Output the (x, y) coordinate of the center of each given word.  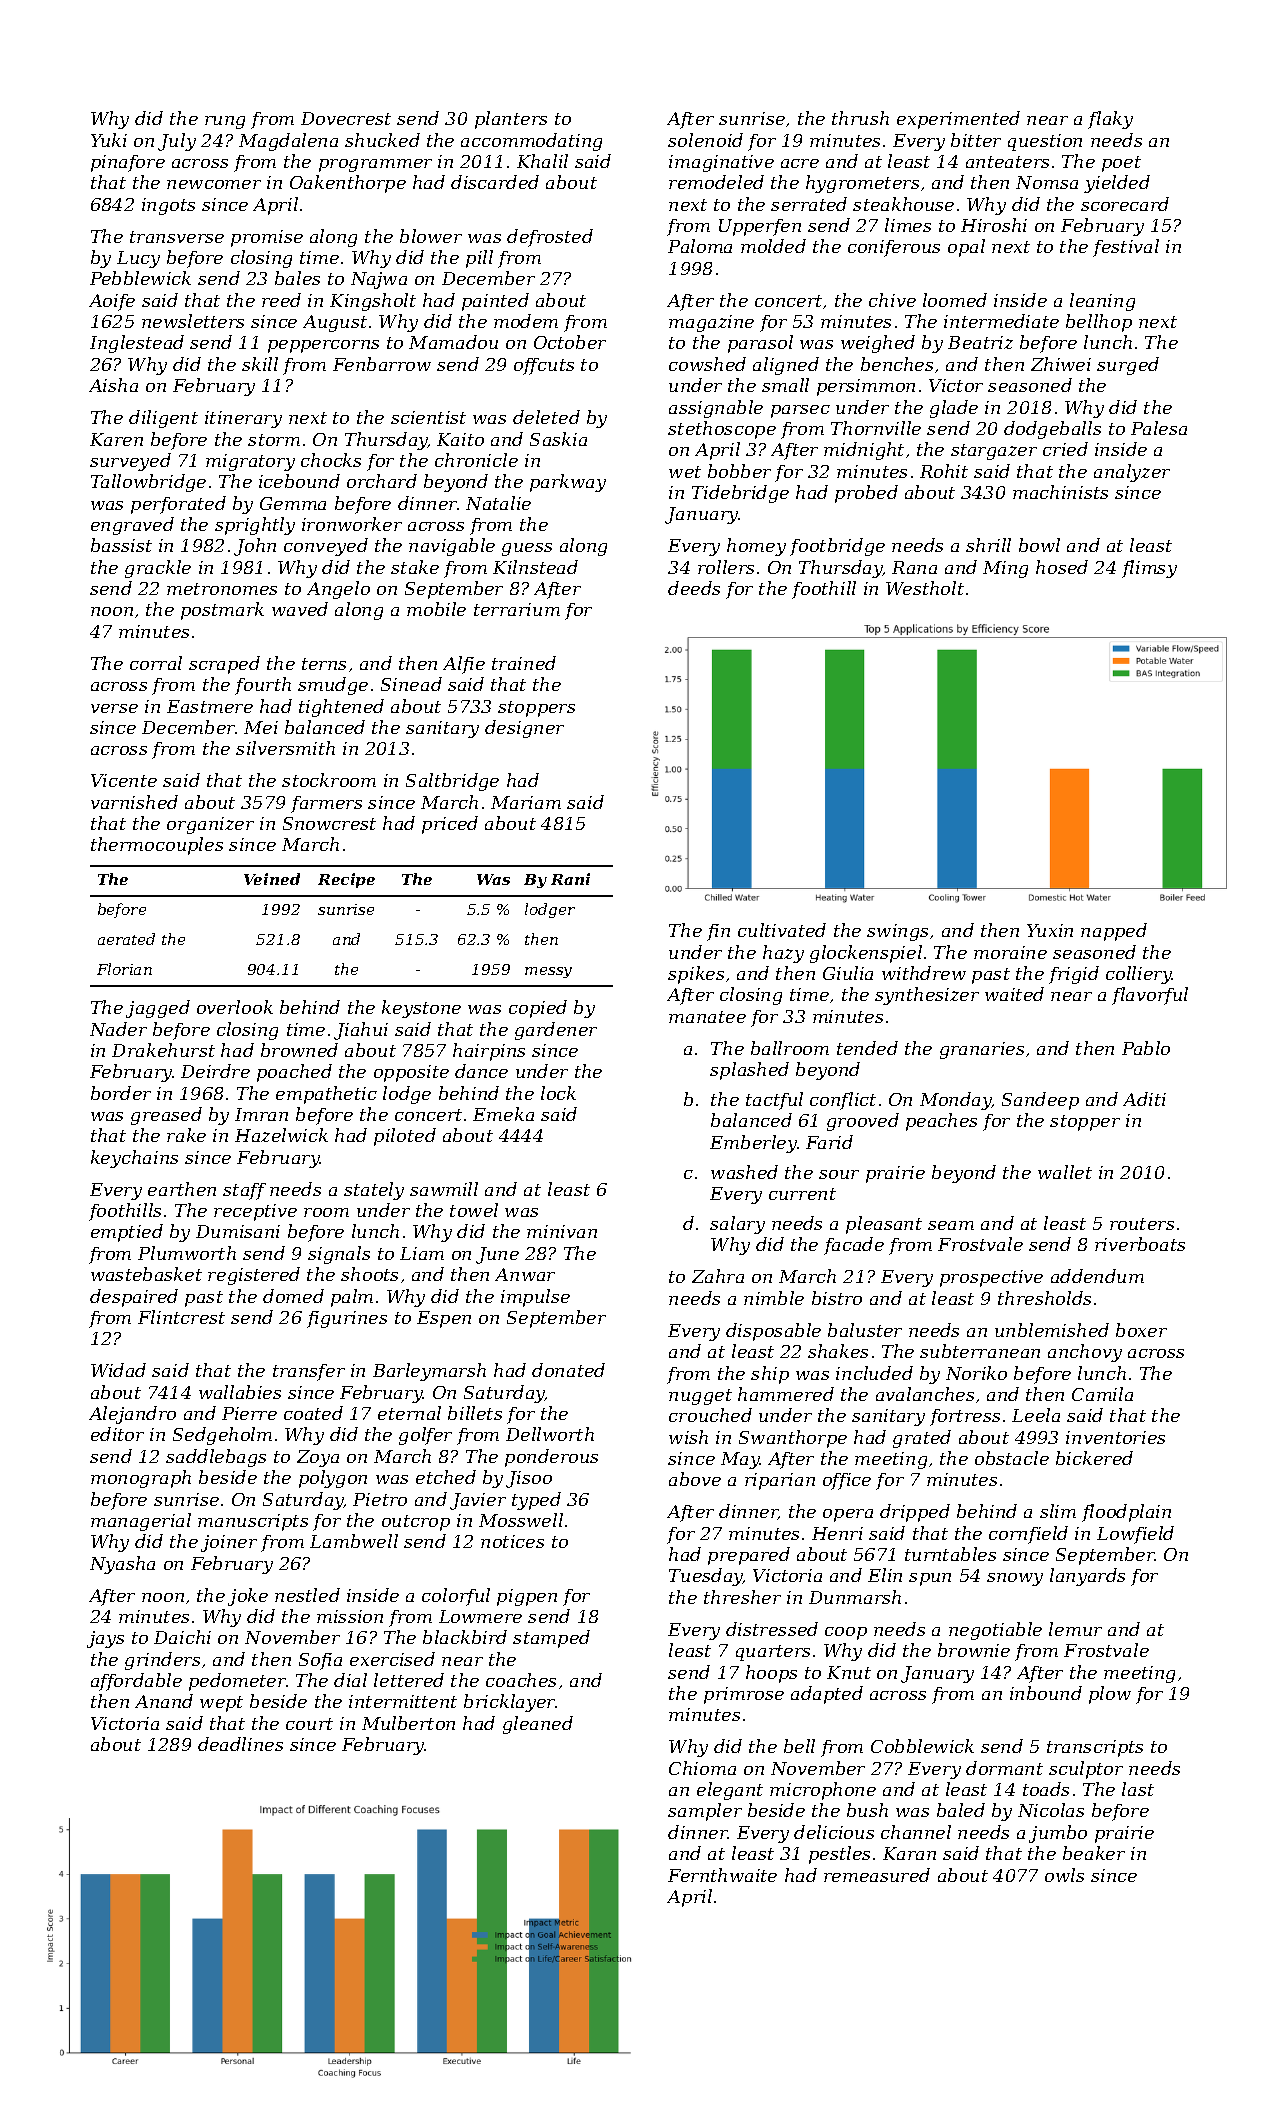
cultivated (782, 930)
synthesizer (927, 996)
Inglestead (137, 344)
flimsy (1149, 569)
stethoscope (722, 430)
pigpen (527, 1597)
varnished (134, 802)
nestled (307, 1595)
